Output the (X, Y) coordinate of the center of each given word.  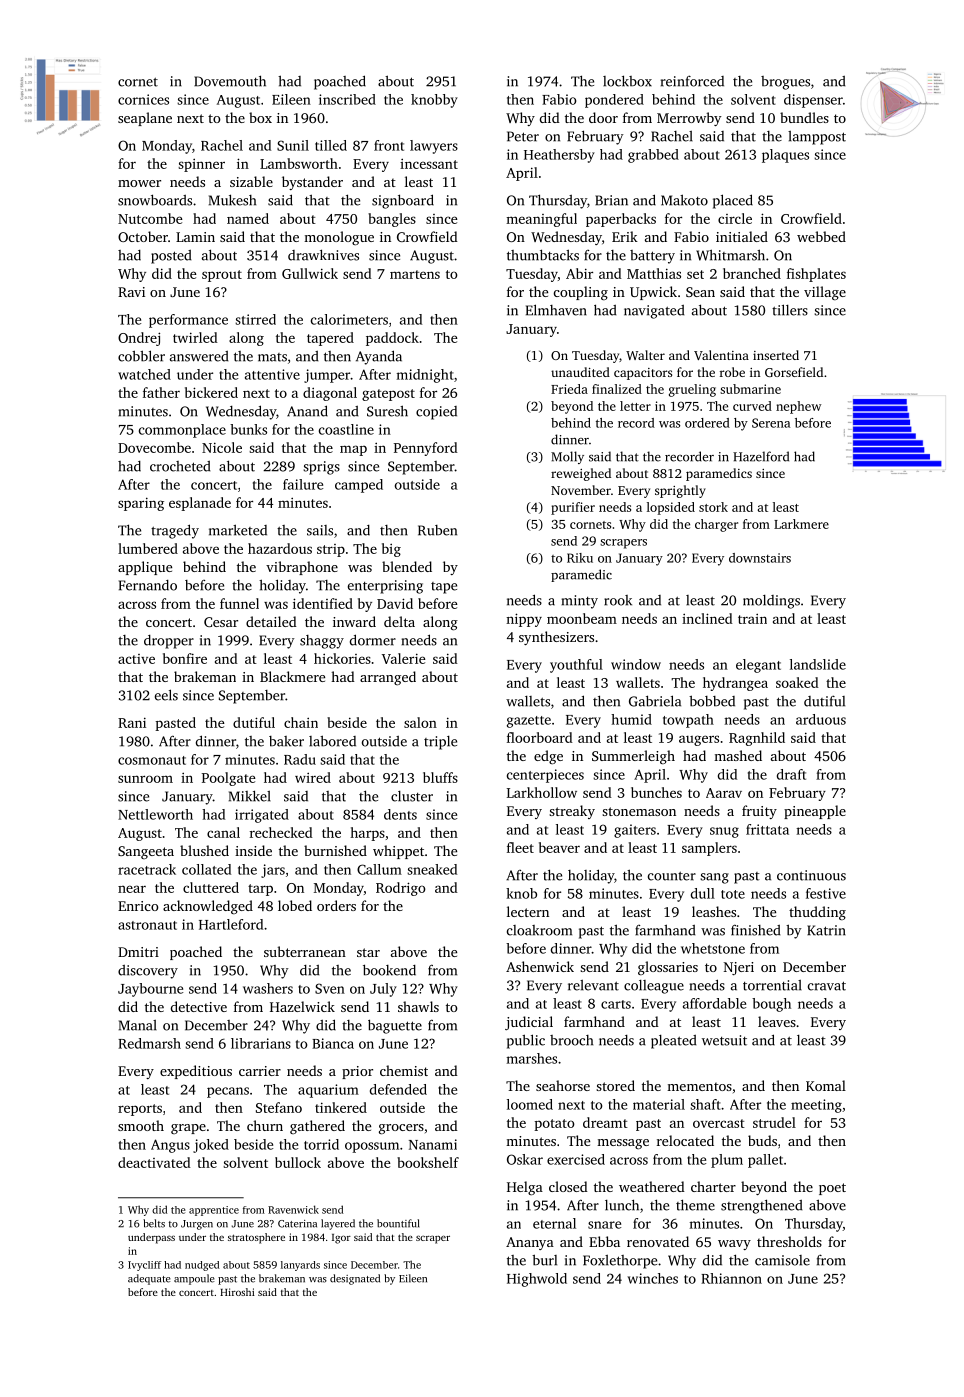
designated (355, 1279)
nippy (524, 620)
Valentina (721, 355)
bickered (211, 392)
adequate (149, 1279)
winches (653, 1278)
